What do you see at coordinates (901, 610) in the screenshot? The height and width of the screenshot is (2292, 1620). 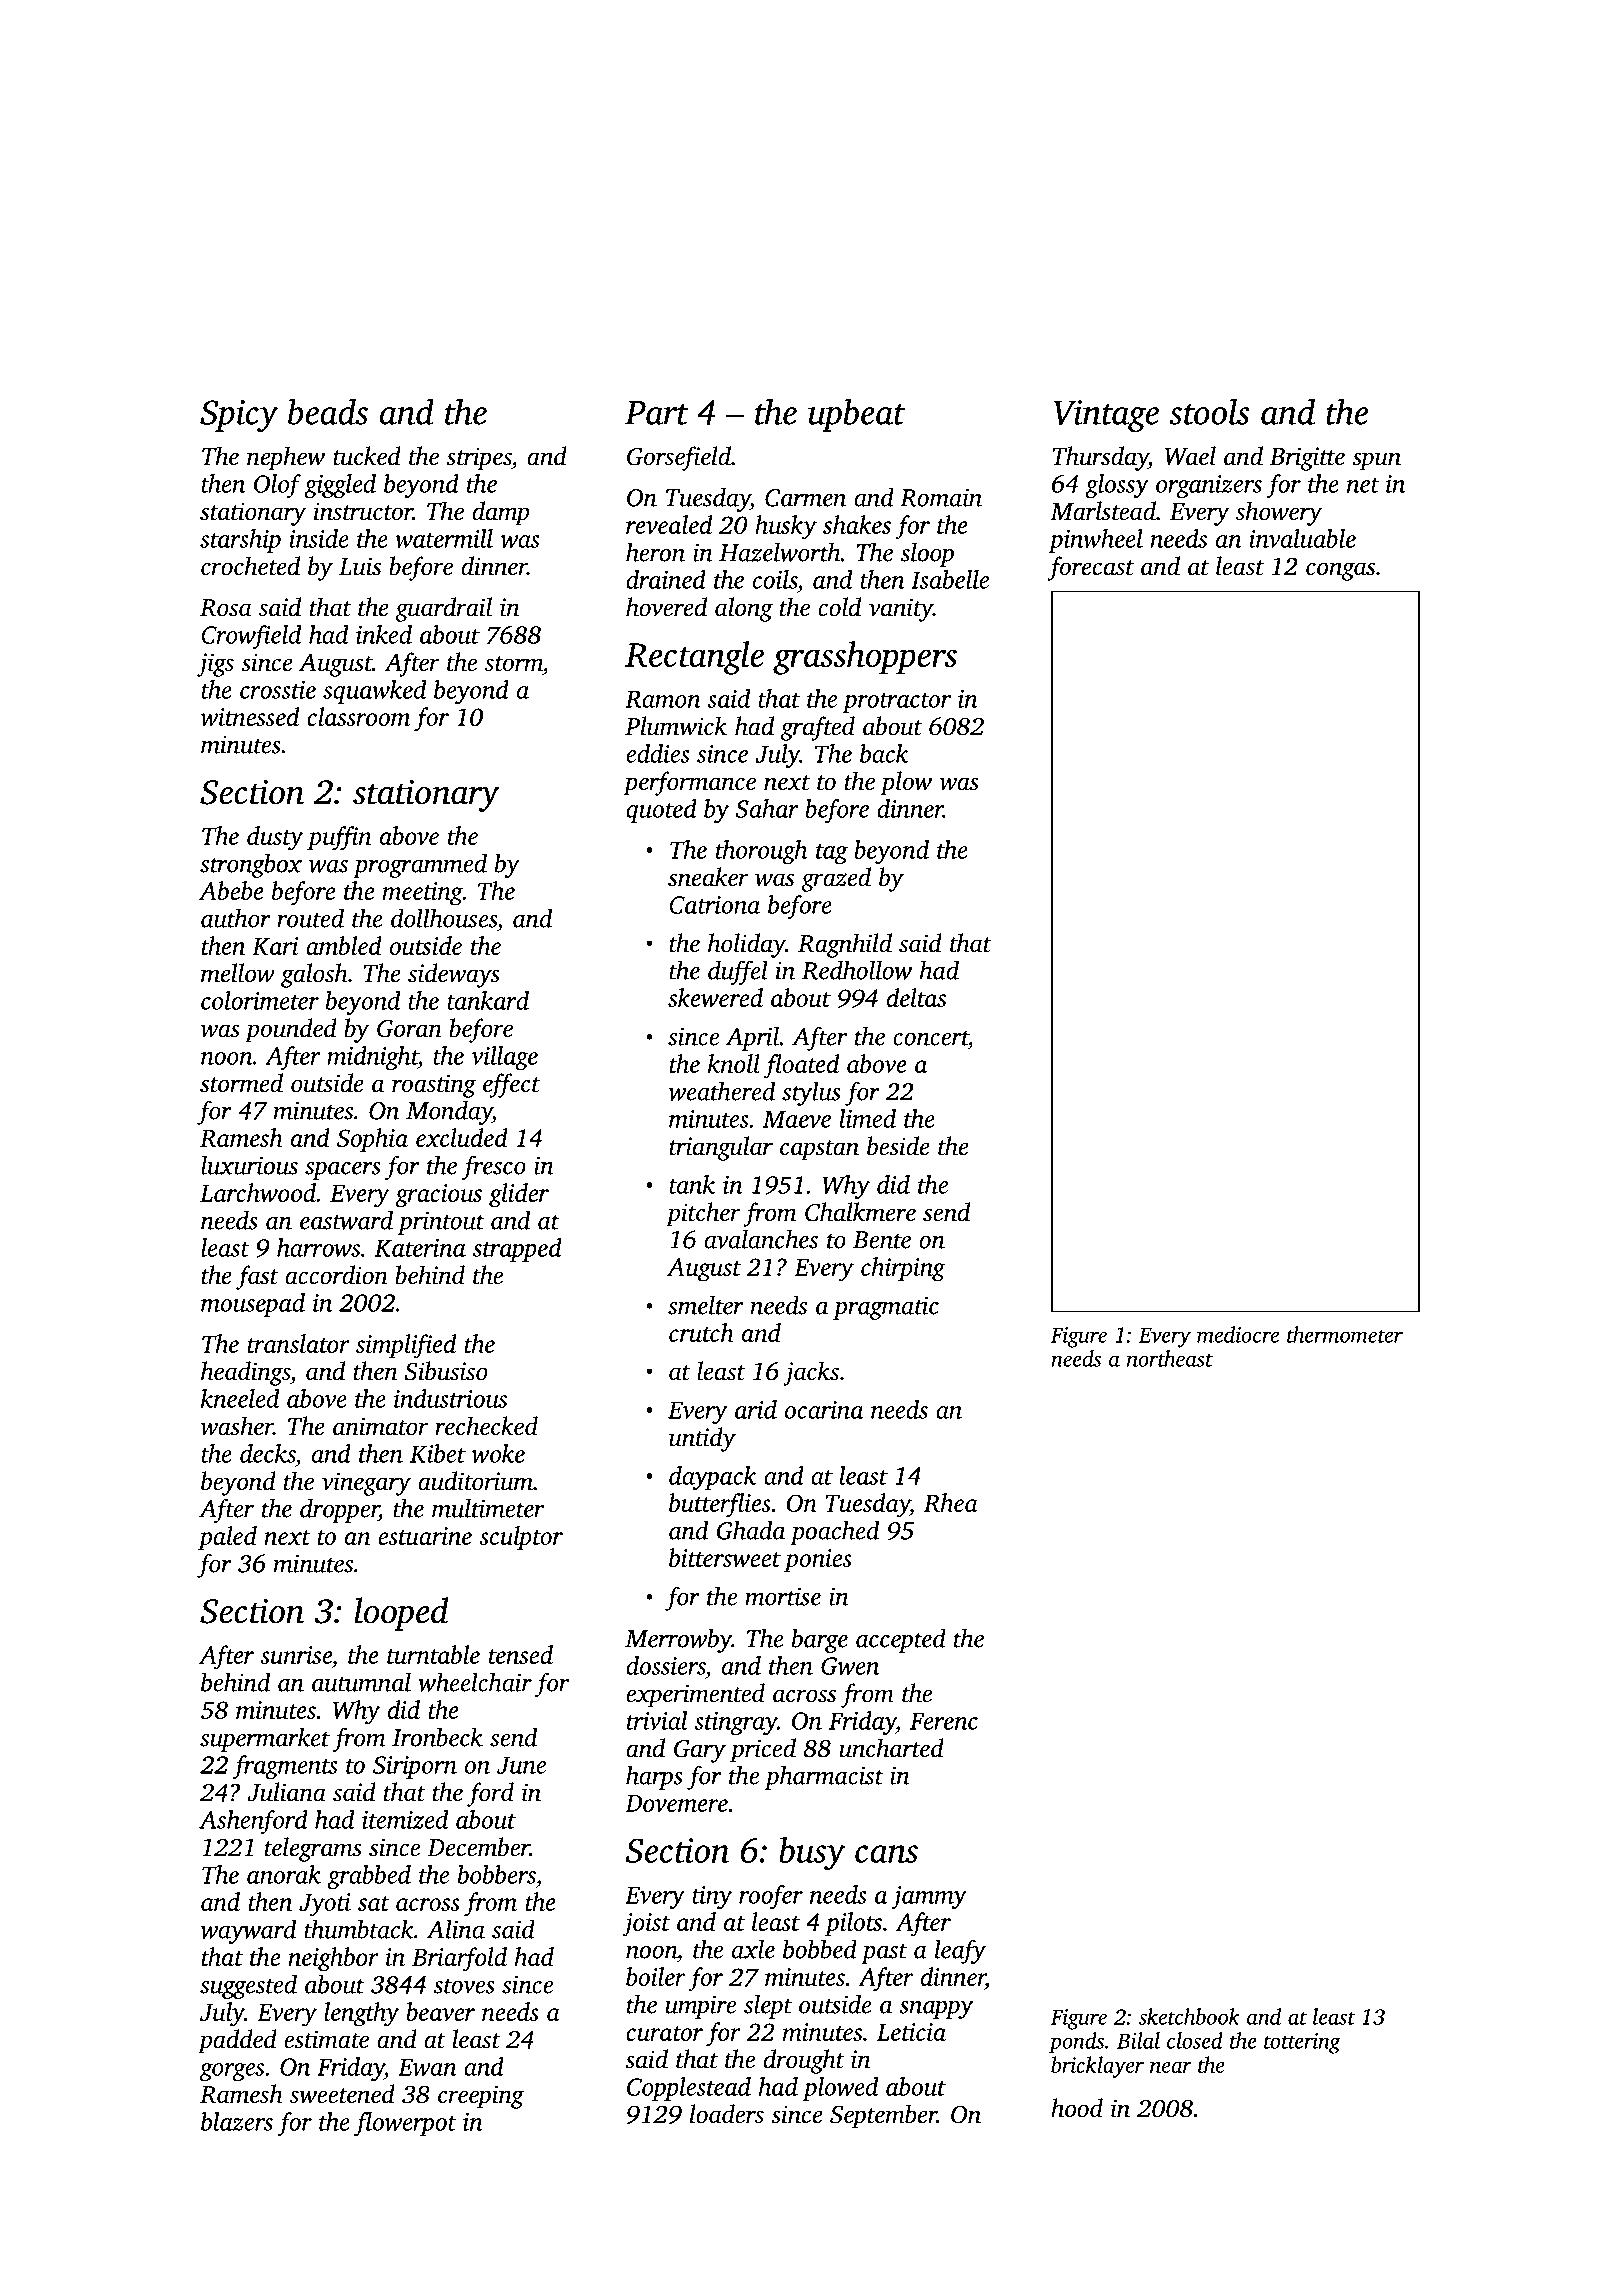 I see `vanity` at bounding box center [901, 610].
